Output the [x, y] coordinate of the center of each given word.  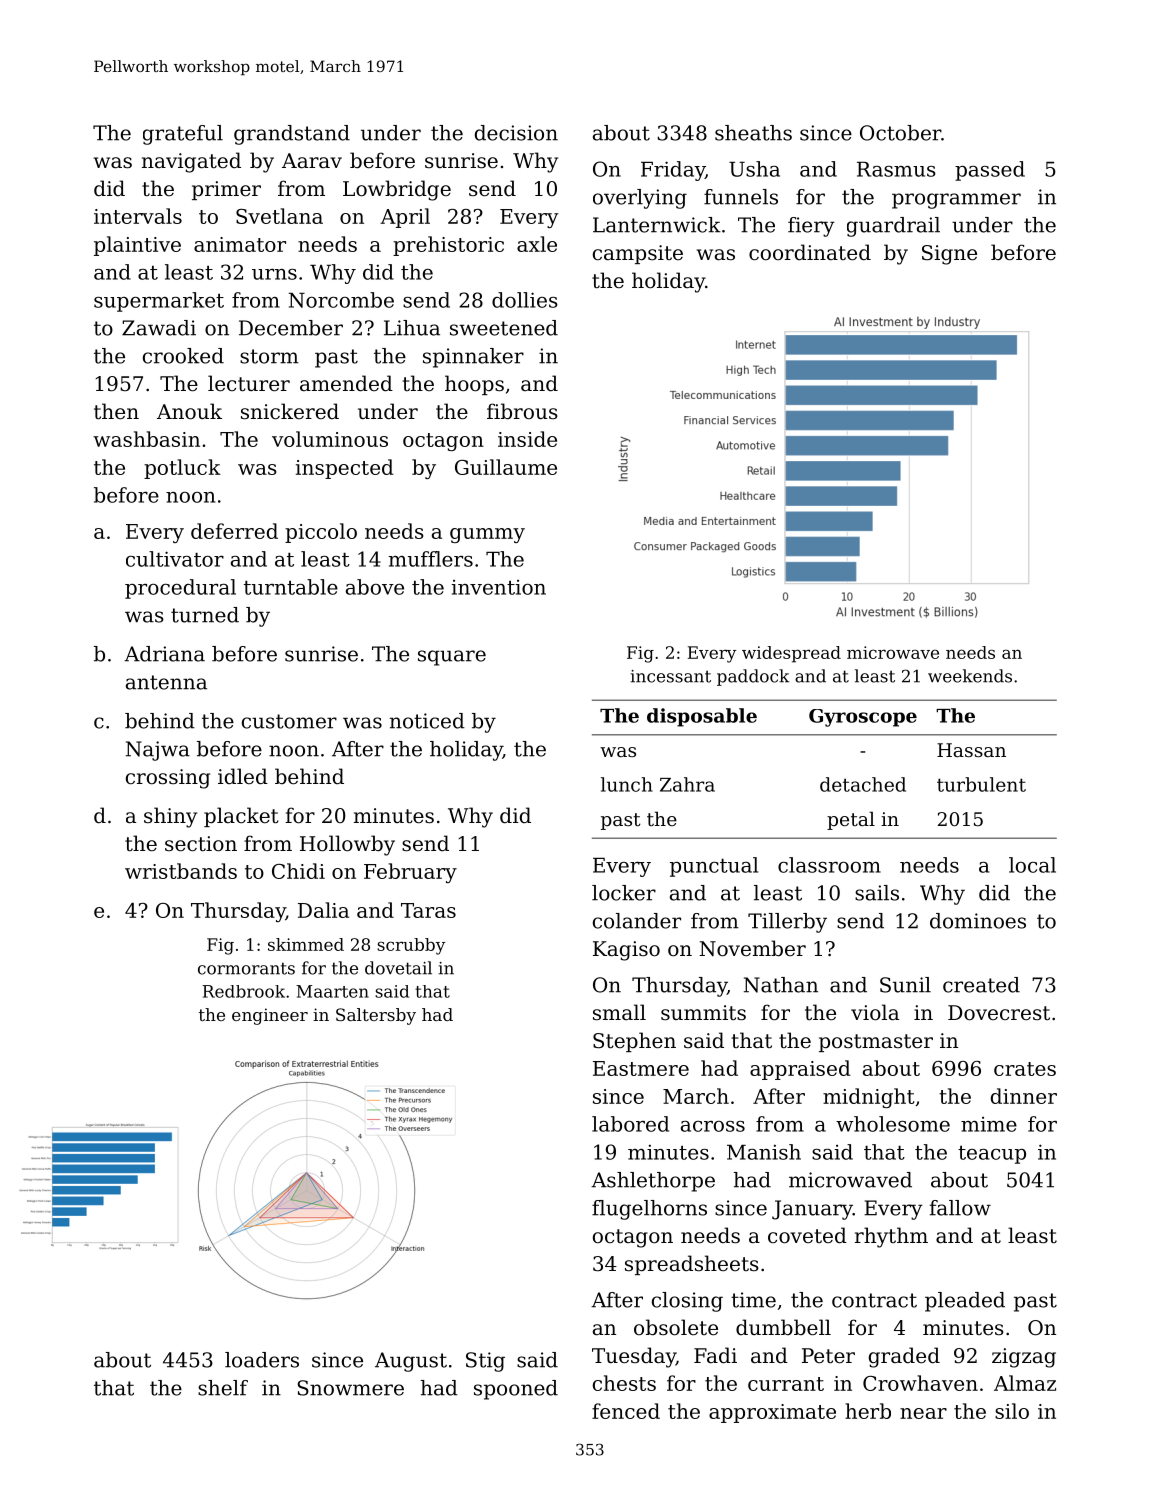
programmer [956, 201]
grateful [183, 135]
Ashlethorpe [653, 1182]
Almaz [1025, 1383]
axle [537, 244]
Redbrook [243, 991]
